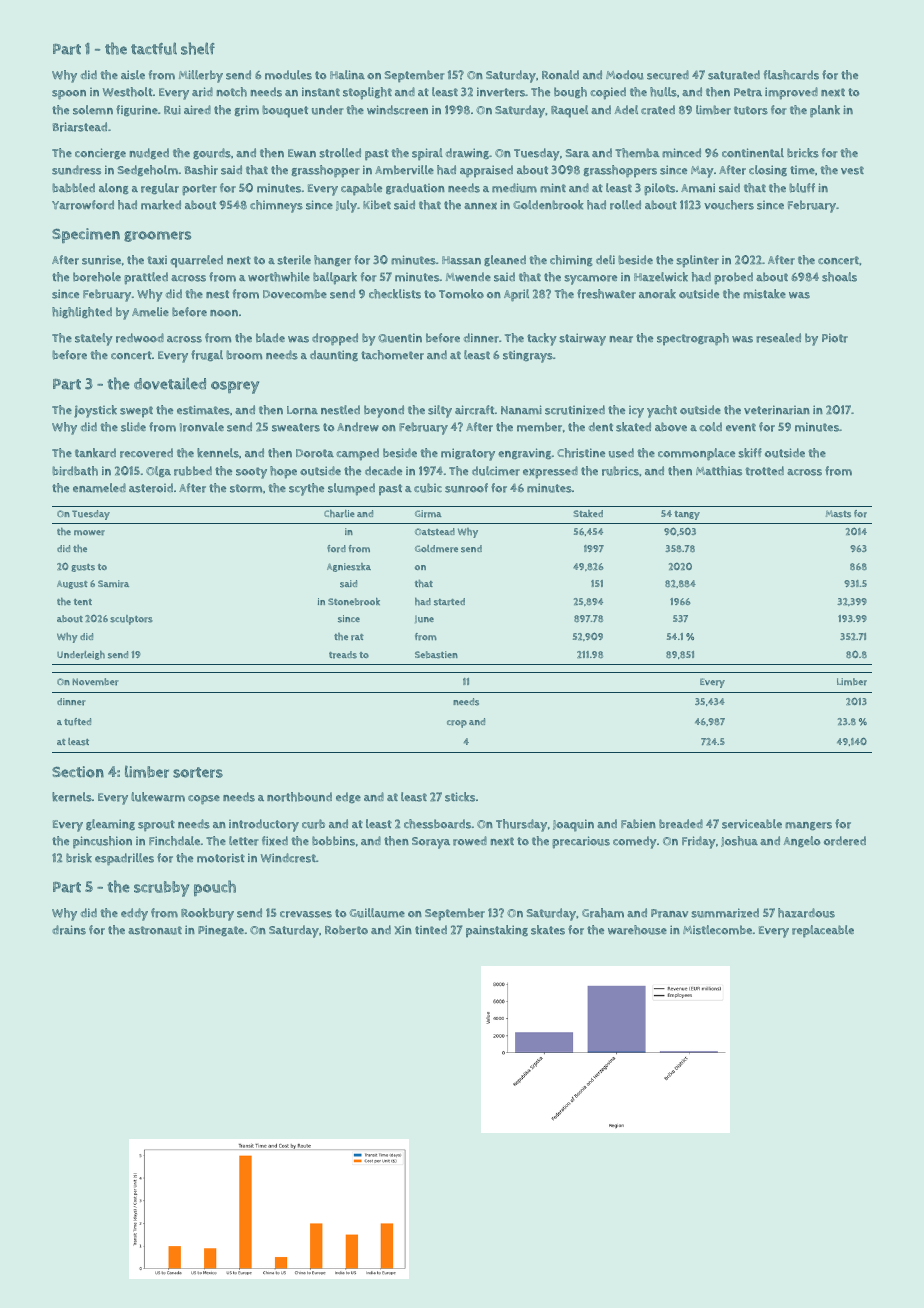  Describe the element at coordinates (202, 427) in the document. I see `Ironvale` at that location.
